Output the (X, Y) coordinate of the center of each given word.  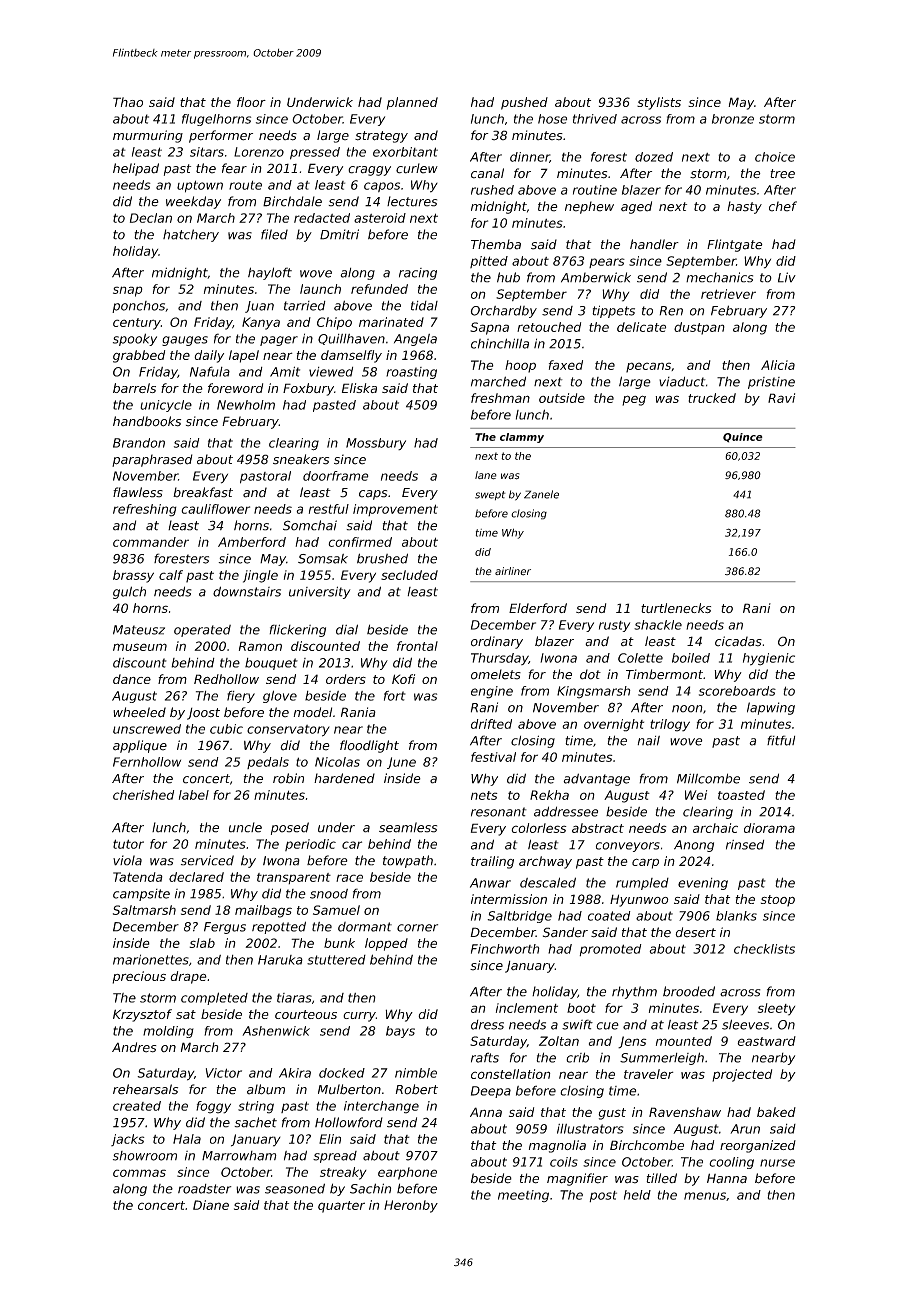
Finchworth (505, 949)
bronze (733, 119)
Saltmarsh (144, 910)
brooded (689, 991)
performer (221, 136)
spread (335, 1157)
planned (412, 103)
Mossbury (376, 444)
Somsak (323, 559)
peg (634, 400)
